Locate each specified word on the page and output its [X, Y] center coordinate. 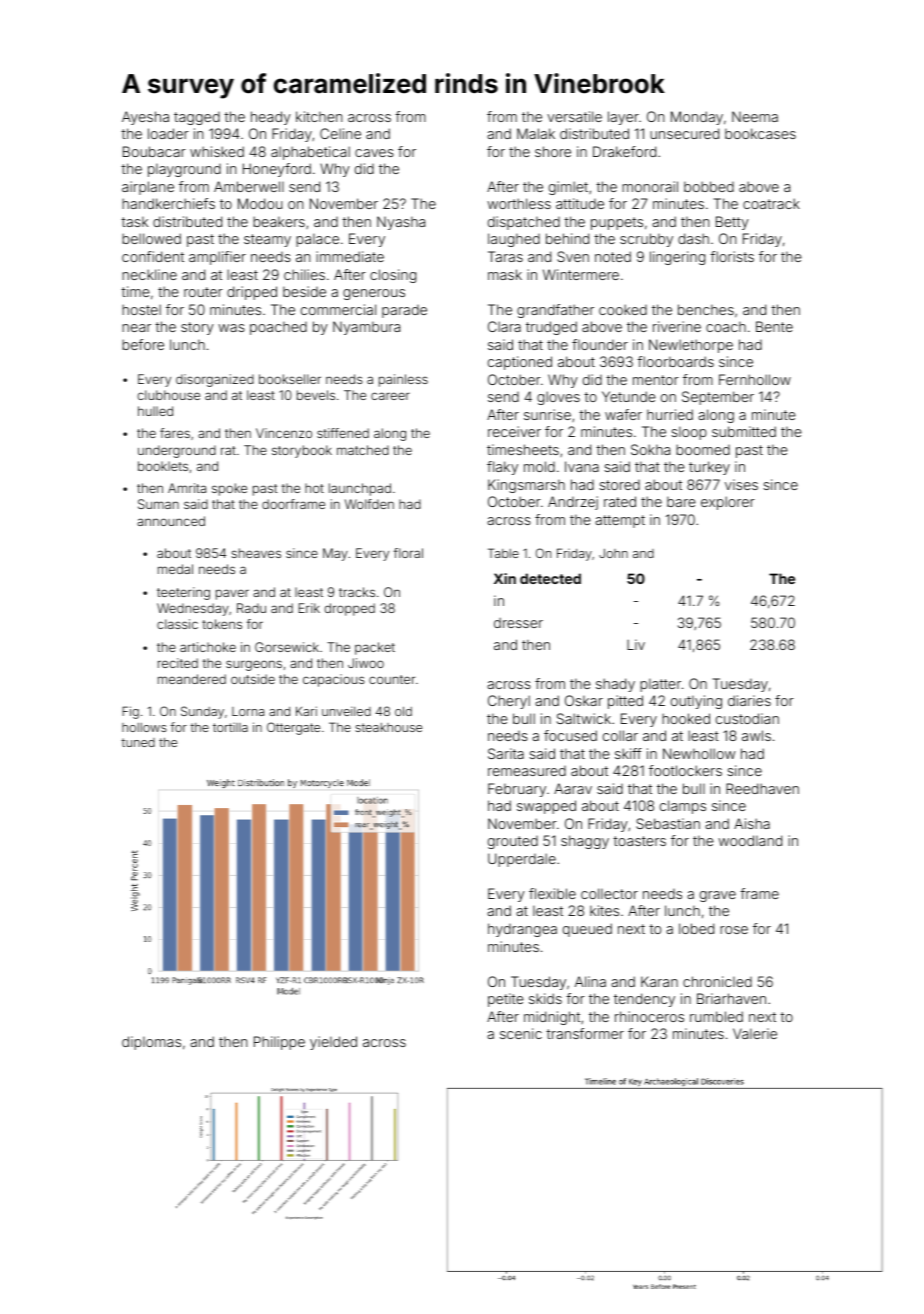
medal [175, 569]
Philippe [279, 1043]
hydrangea [522, 930]
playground [184, 170]
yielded [333, 1043]
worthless [519, 203]
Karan [659, 981]
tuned [138, 742]
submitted [744, 431]
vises [741, 484]
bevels [316, 395]
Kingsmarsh [526, 486]
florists [732, 256]
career [390, 396]
